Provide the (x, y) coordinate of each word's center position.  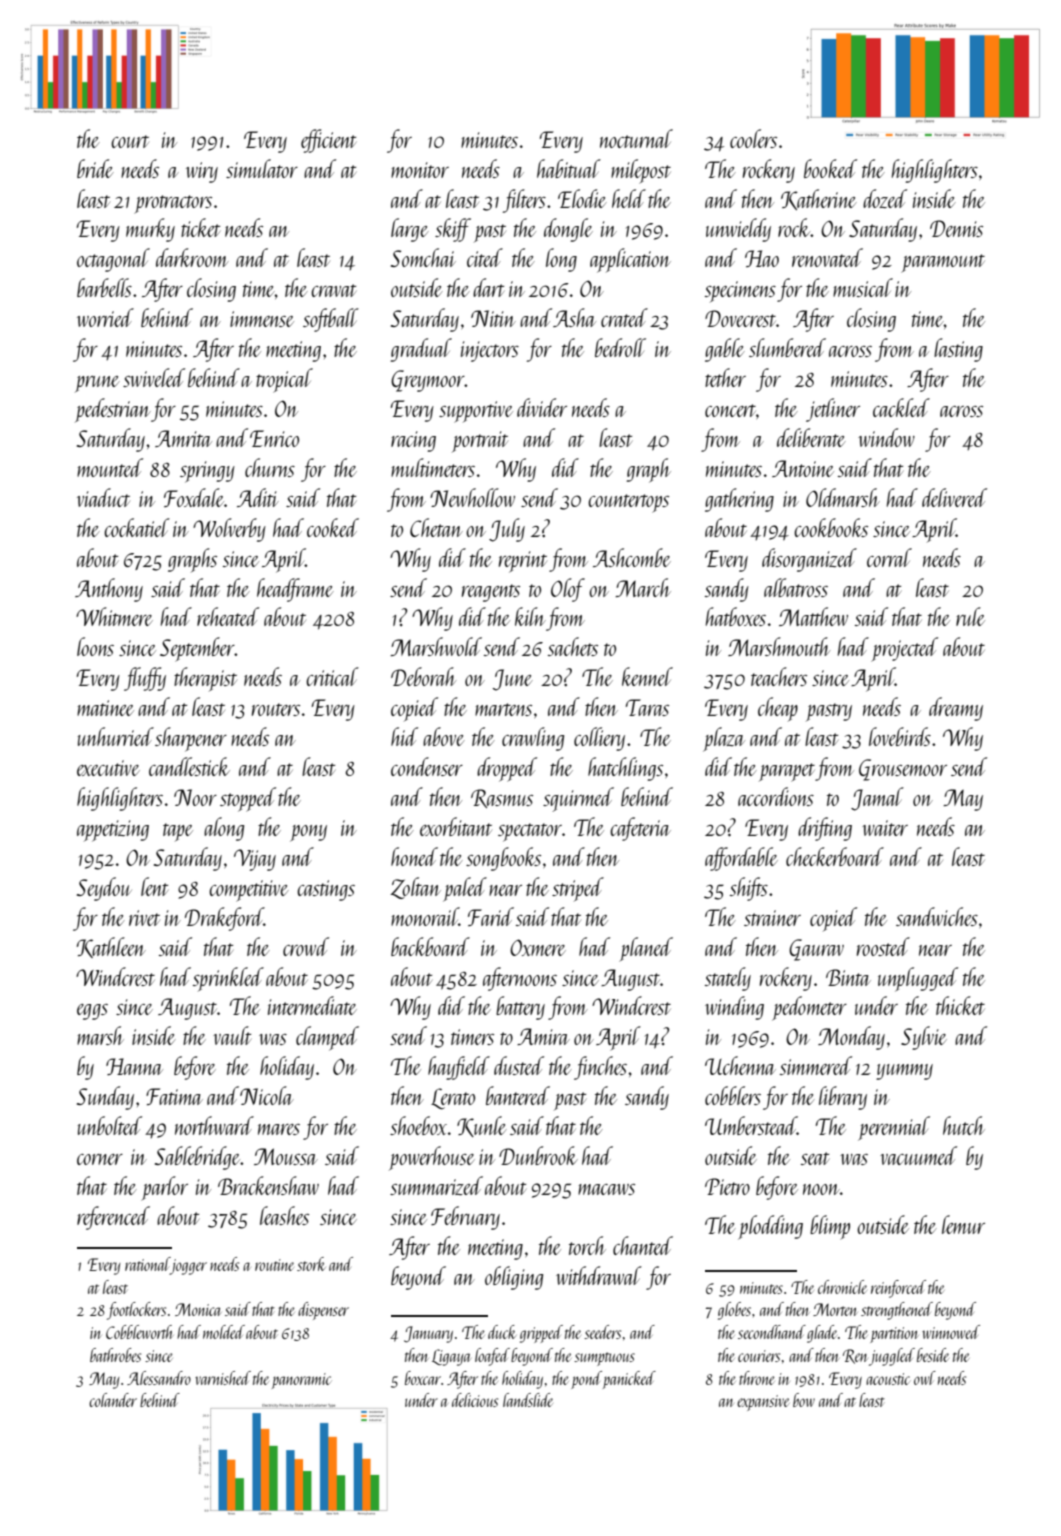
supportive (476, 412)
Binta (848, 977)
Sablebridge (198, 1158)
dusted (519, 1065)
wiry (202, 172)
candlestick (189, 766)
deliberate (811, 437)
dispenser (323, 1311)
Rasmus (502, 798)
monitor (420, 170)
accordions (776, 796)
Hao (762, 258)
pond (586, 1380)
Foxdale (194, 497)
